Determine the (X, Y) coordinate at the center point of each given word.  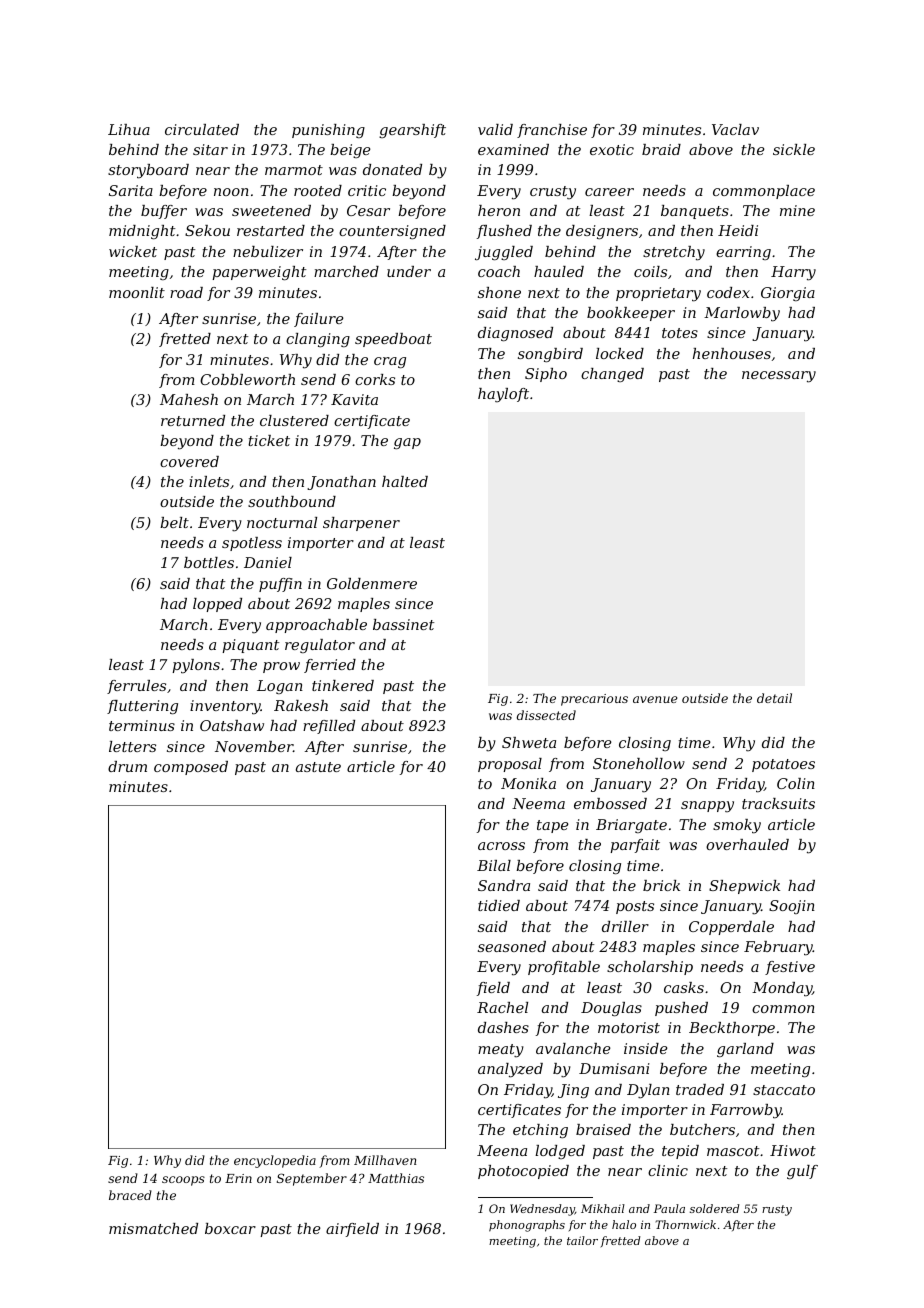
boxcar (230, 1228)
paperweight (259, 273)
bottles (209, 562)
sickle (794, 149)
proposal (510, 765)
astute (318, 767)
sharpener (361, 524)
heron (499, 210)
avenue (655, 699)
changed (612, 375)
